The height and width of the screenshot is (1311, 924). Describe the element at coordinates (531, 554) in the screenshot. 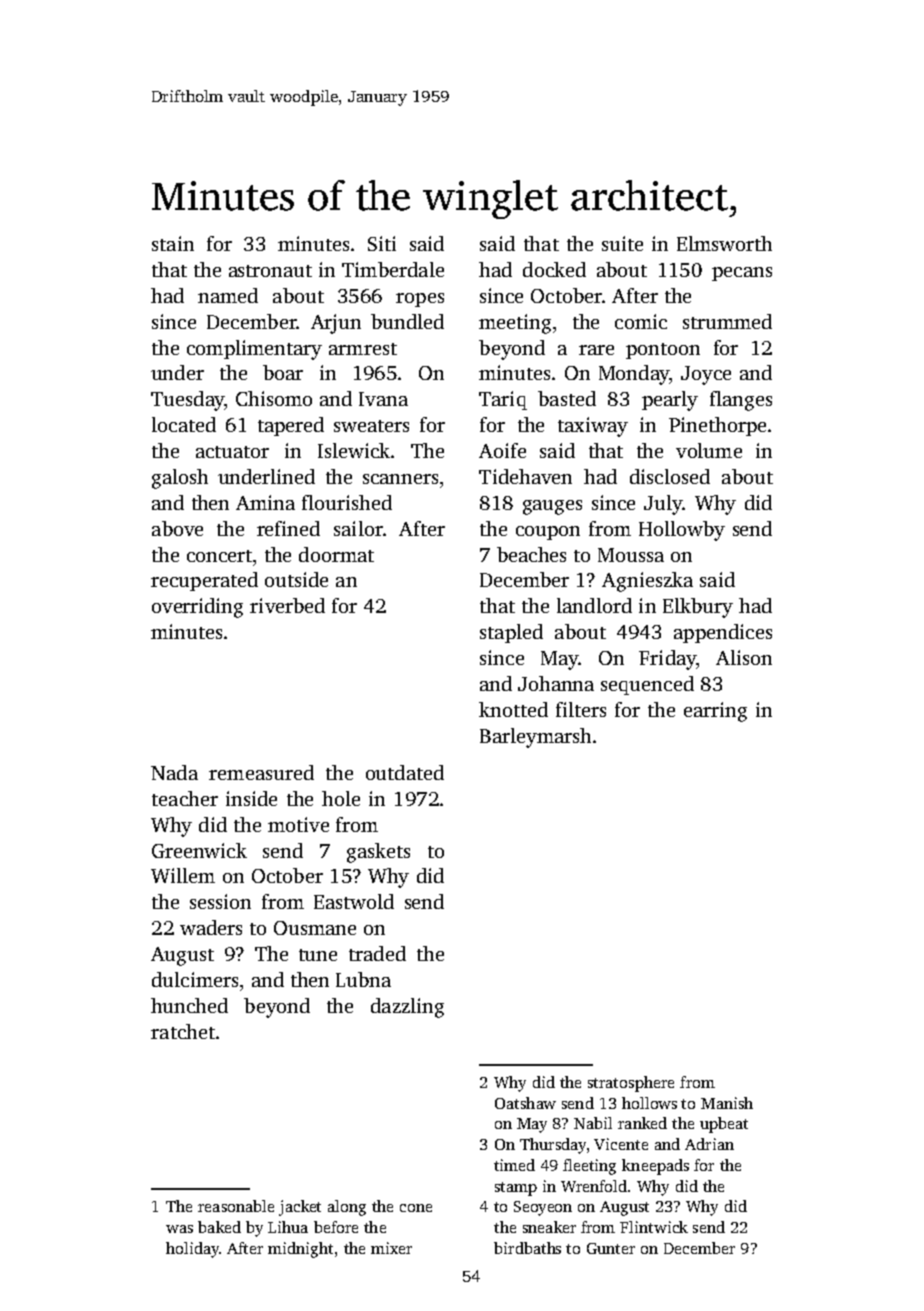

I see `beaches` at that location.
